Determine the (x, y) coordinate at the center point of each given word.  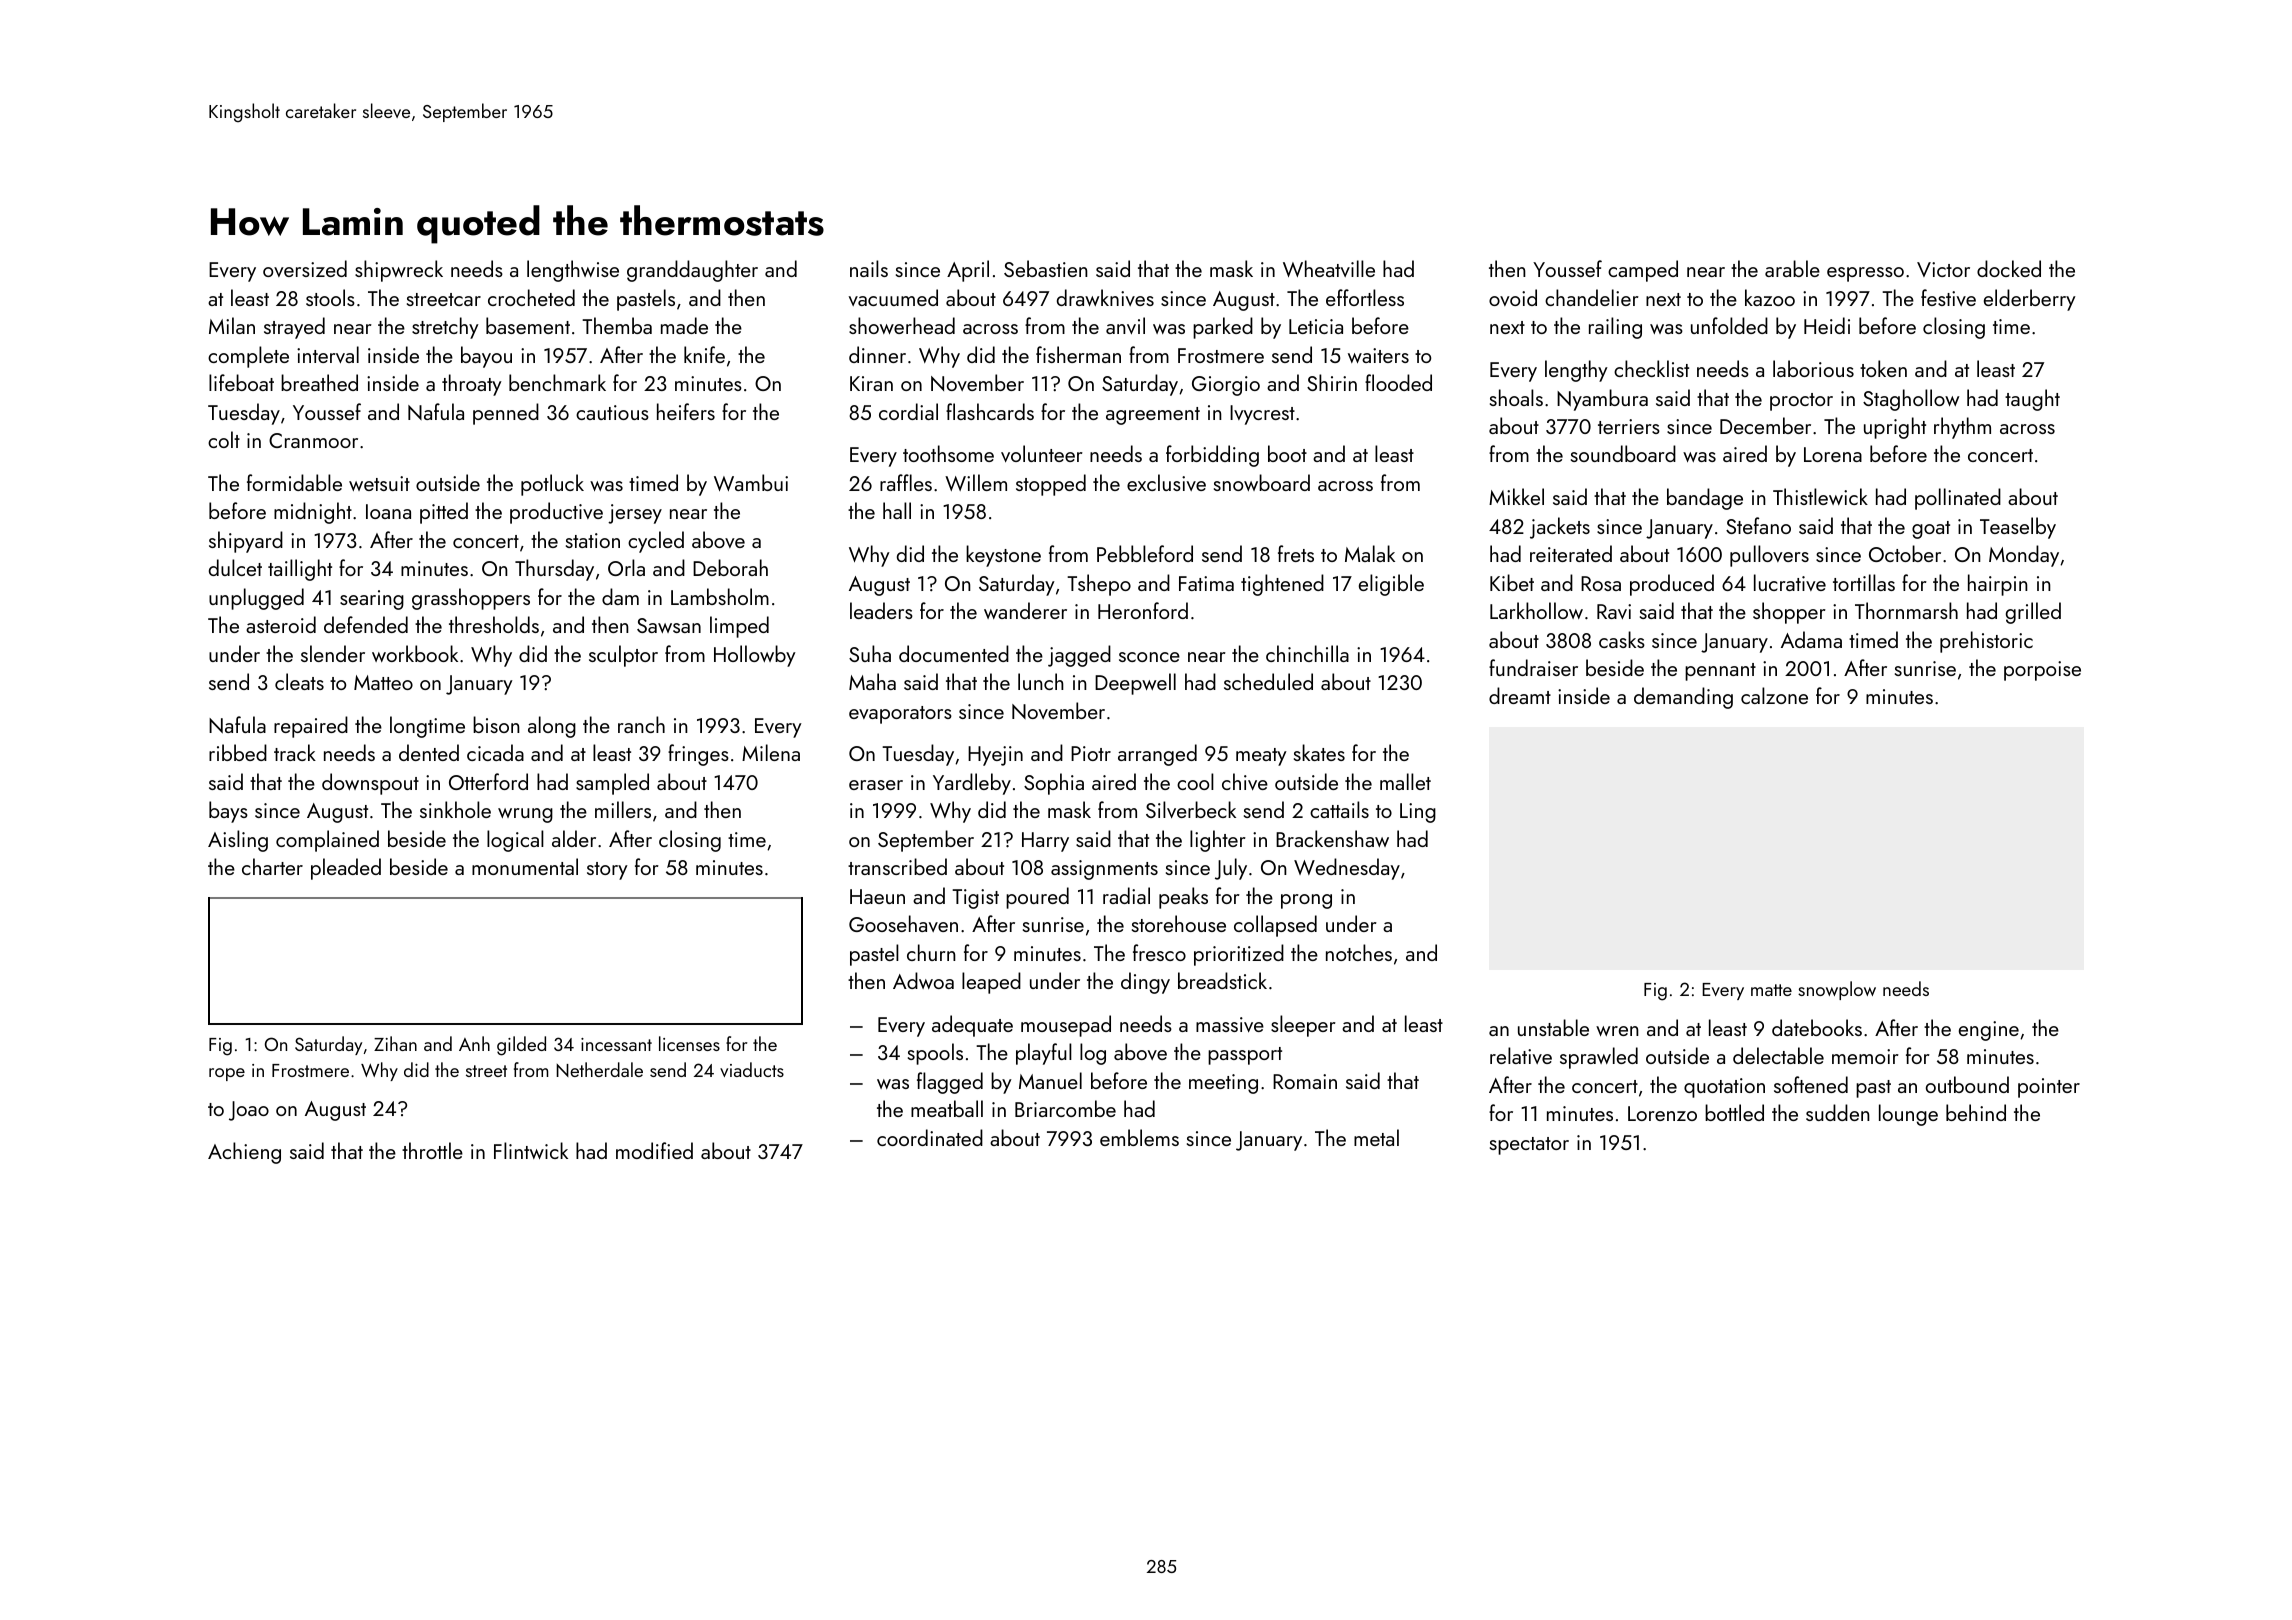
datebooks (1817, 1027)
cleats (299, 681)
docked (2009, 268)
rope (227, 1074)
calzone (1774, 695)
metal (1376, 1137)
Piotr (1091, 753)
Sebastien (1046, 268)
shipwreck (399, 271)
